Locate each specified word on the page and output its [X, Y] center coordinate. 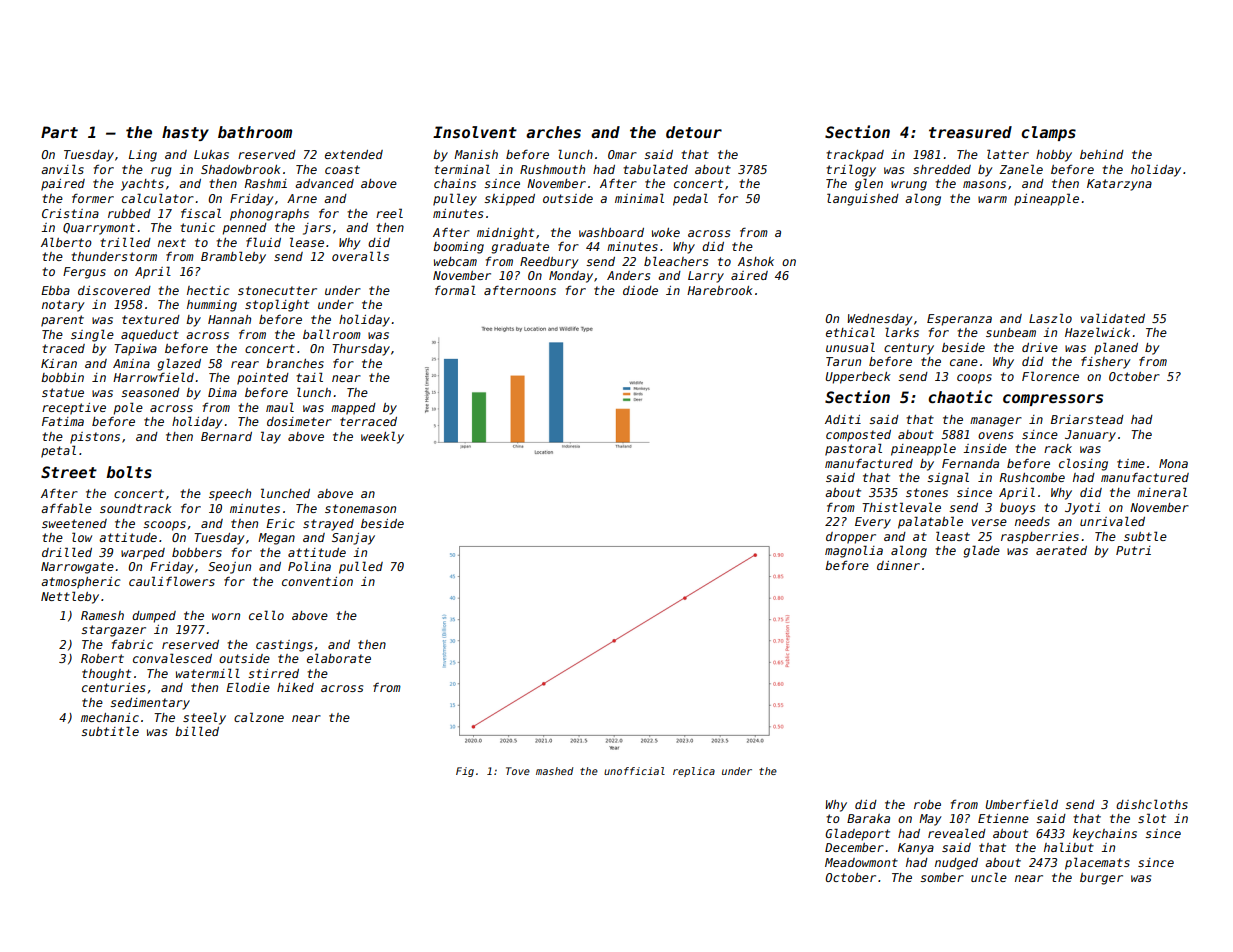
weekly [382, 437]
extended [354, 154]
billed [197, 731]
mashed [554, 771]
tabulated [655, 169]
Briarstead [1087, 419]
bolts [129, 472]
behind [1102, 154]
